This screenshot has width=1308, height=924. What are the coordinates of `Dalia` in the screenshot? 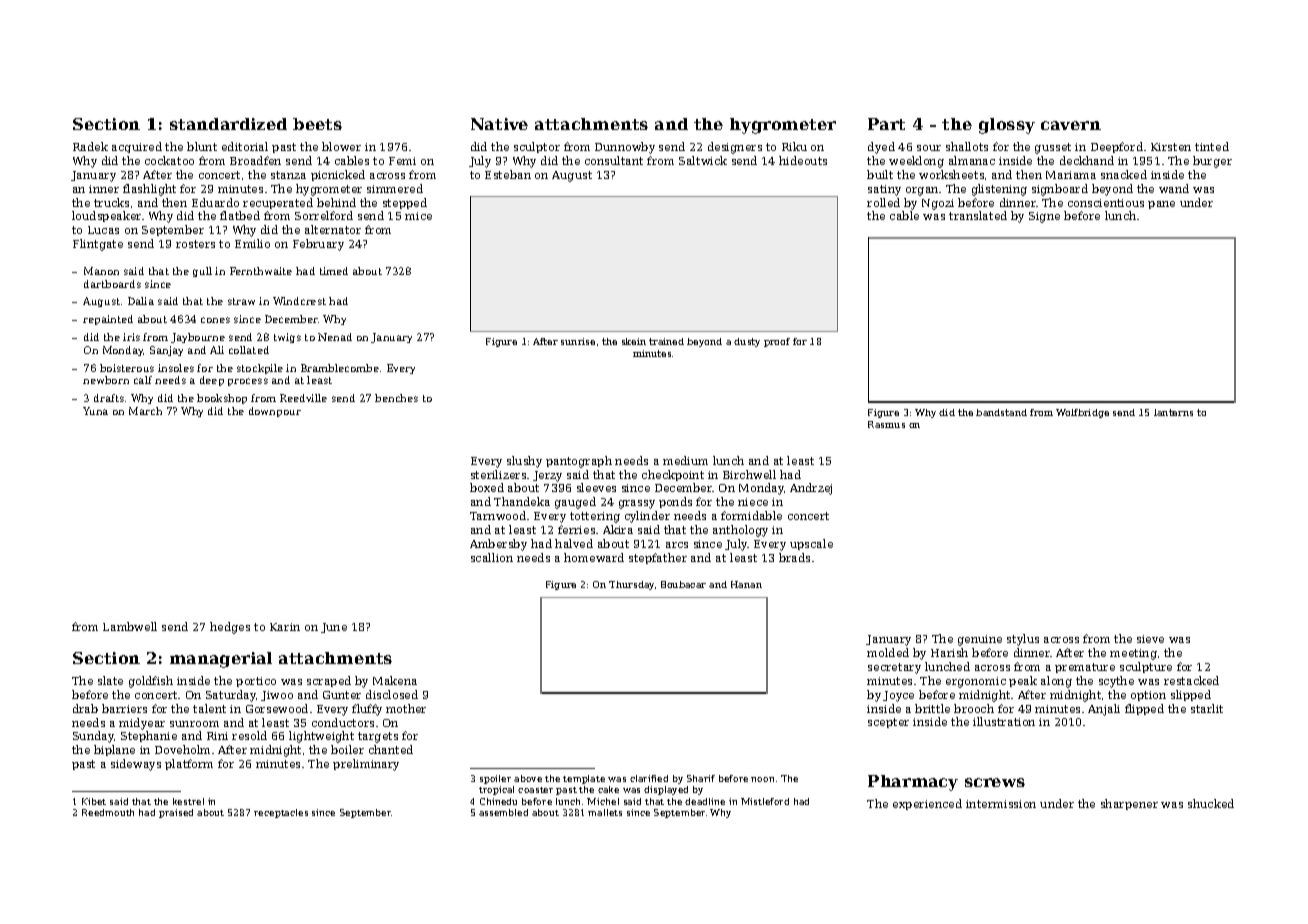 It's located at (141, 301).
